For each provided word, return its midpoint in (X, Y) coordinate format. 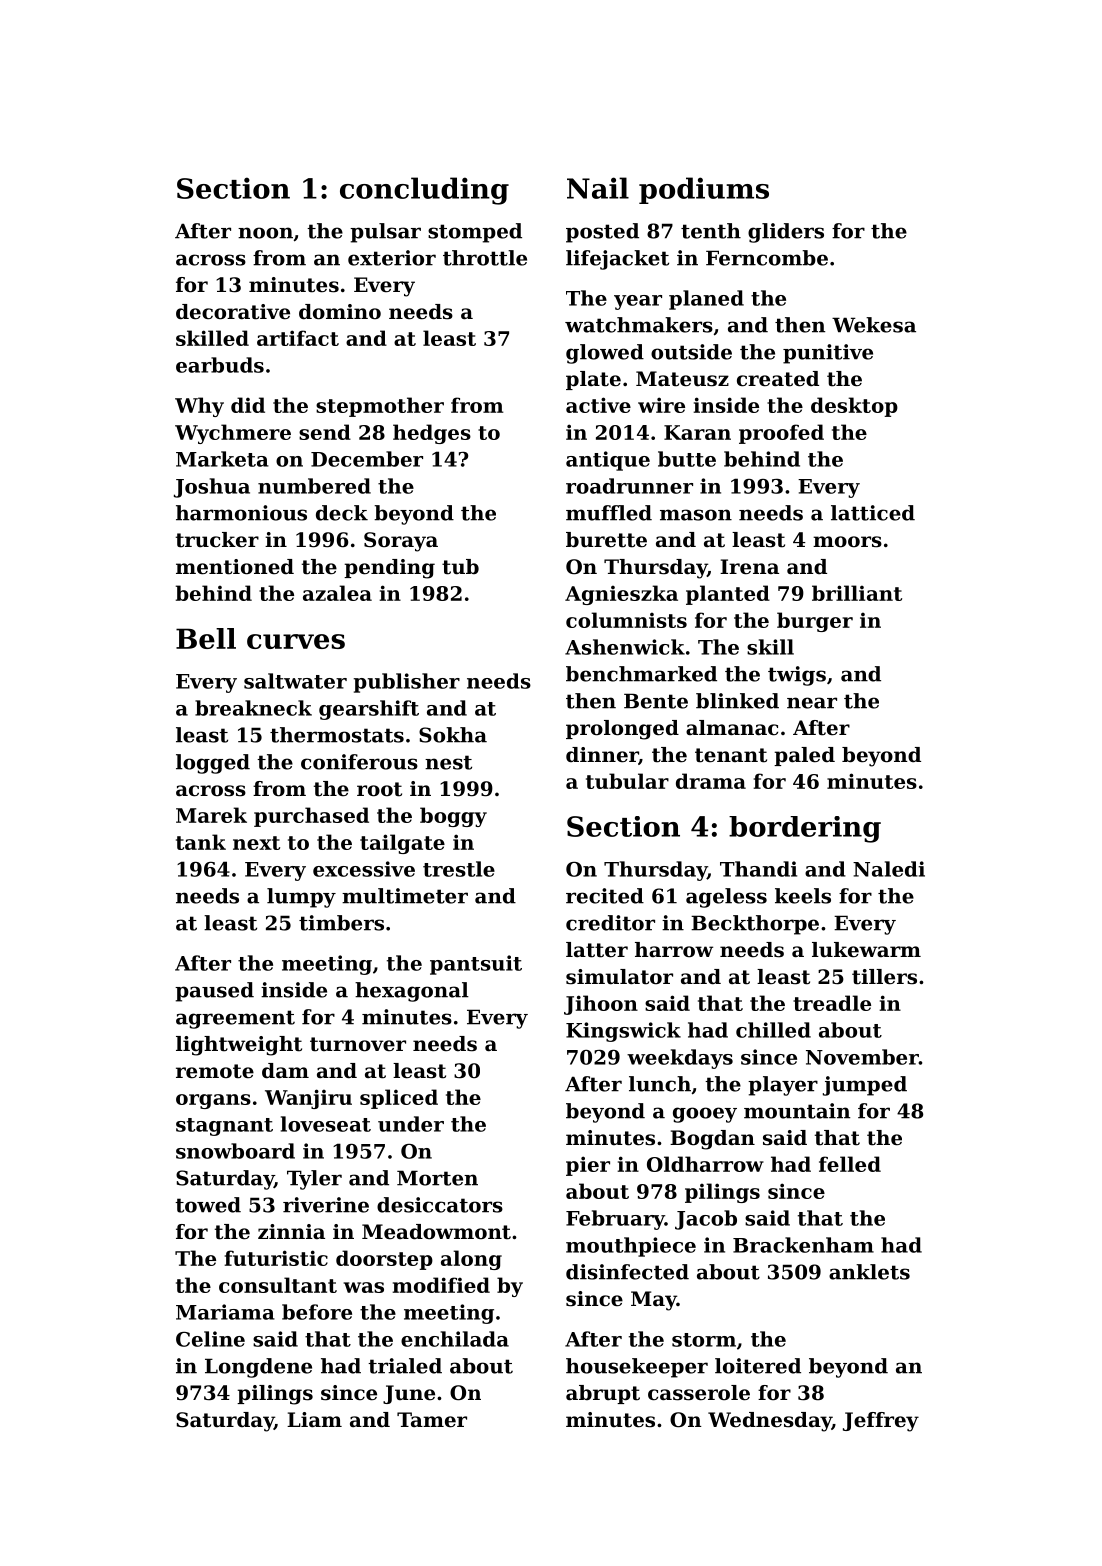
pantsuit (476, 965)
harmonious (241, 513)
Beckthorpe (755, 925)
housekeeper (637, 1368)
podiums (704, 190)
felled (850, 1164)
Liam (314, 1420)
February (615, 1220)
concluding (424, 191)
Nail (598, 188)
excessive (364, 869)
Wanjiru (308, 1099)
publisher (407, 683)
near (812, 703)
